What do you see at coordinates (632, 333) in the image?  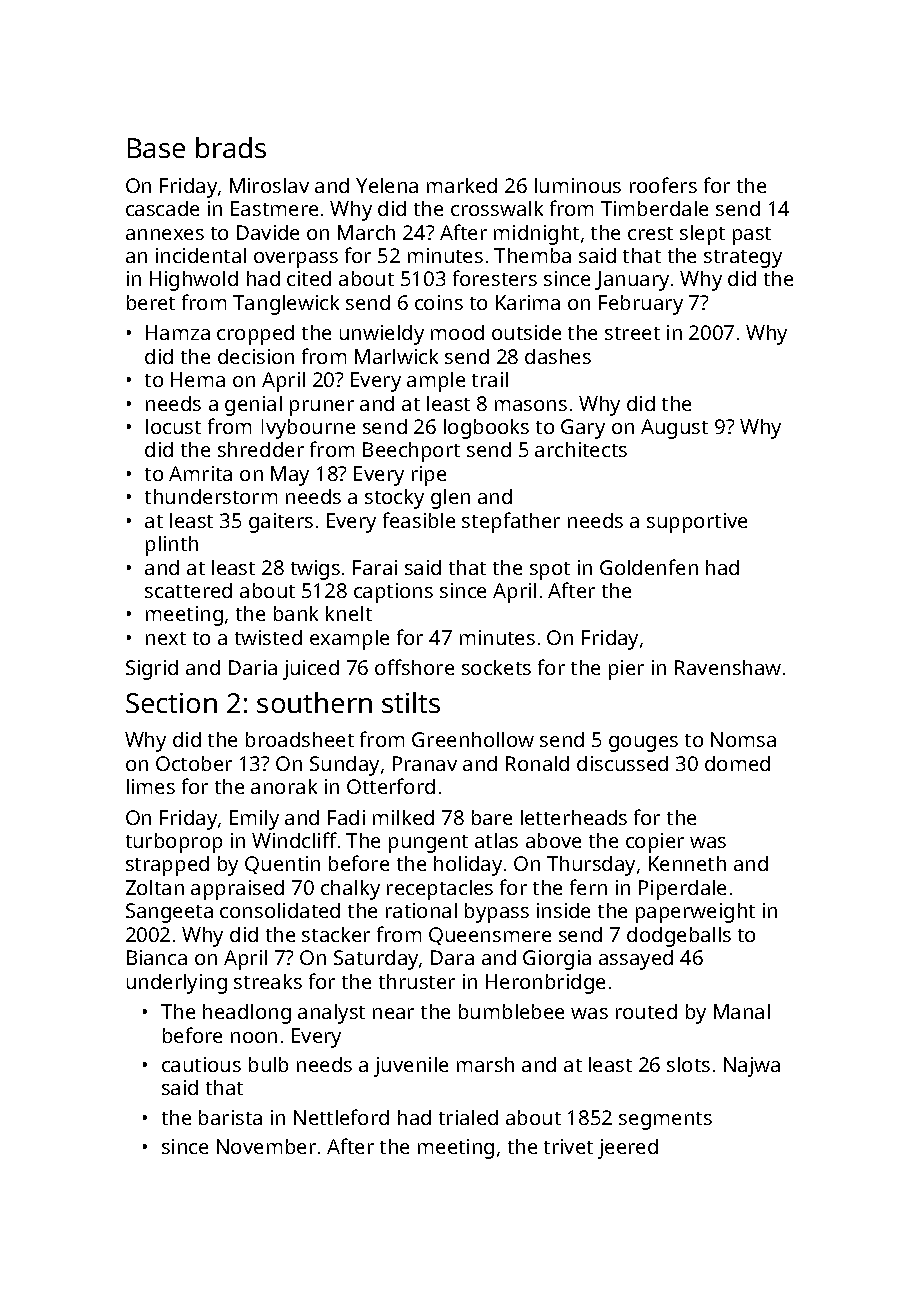 I see `street` at bounding box center [632, 333].
